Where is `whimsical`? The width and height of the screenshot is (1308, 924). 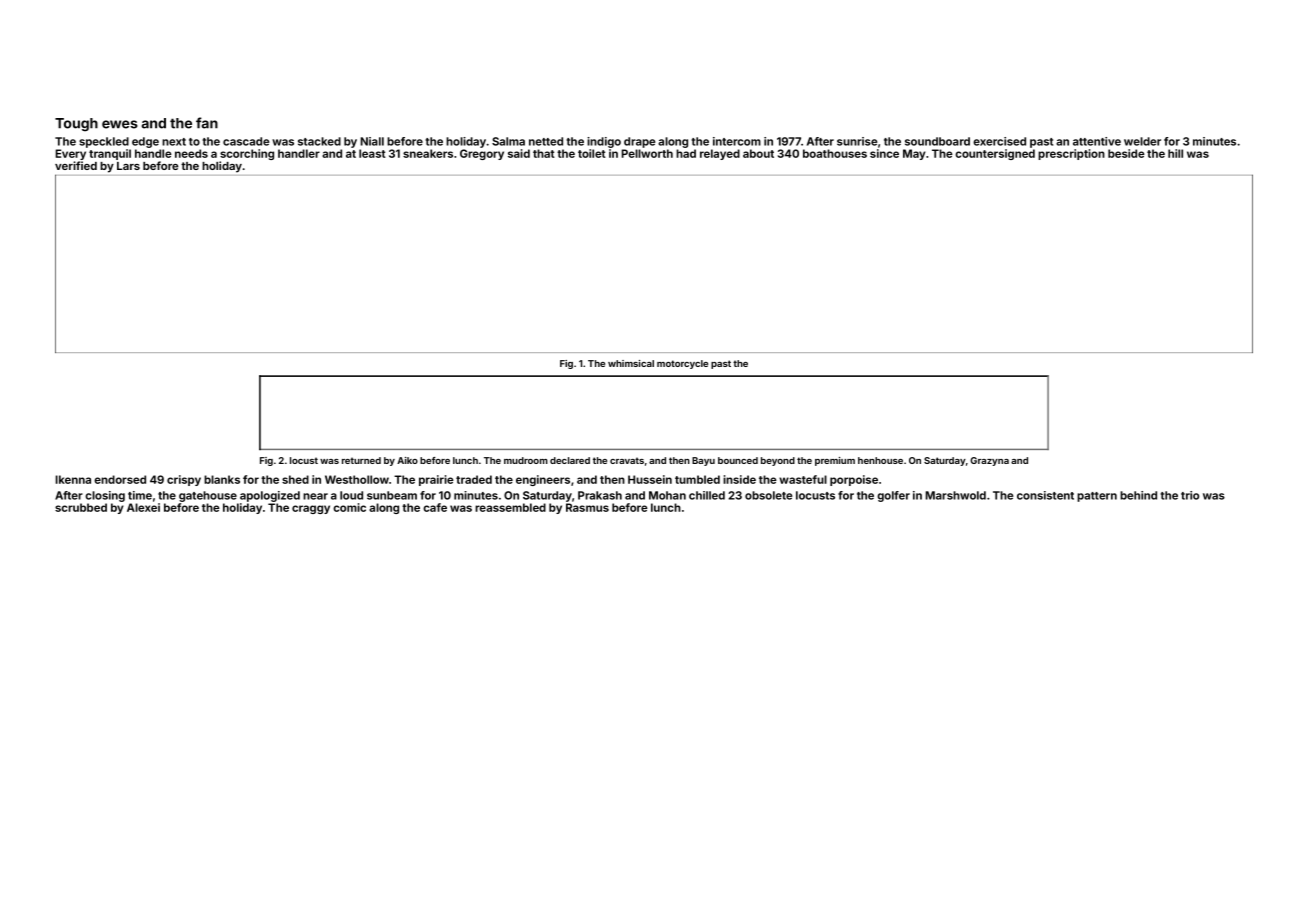
whimsical is located at coordinates (631, 363).
